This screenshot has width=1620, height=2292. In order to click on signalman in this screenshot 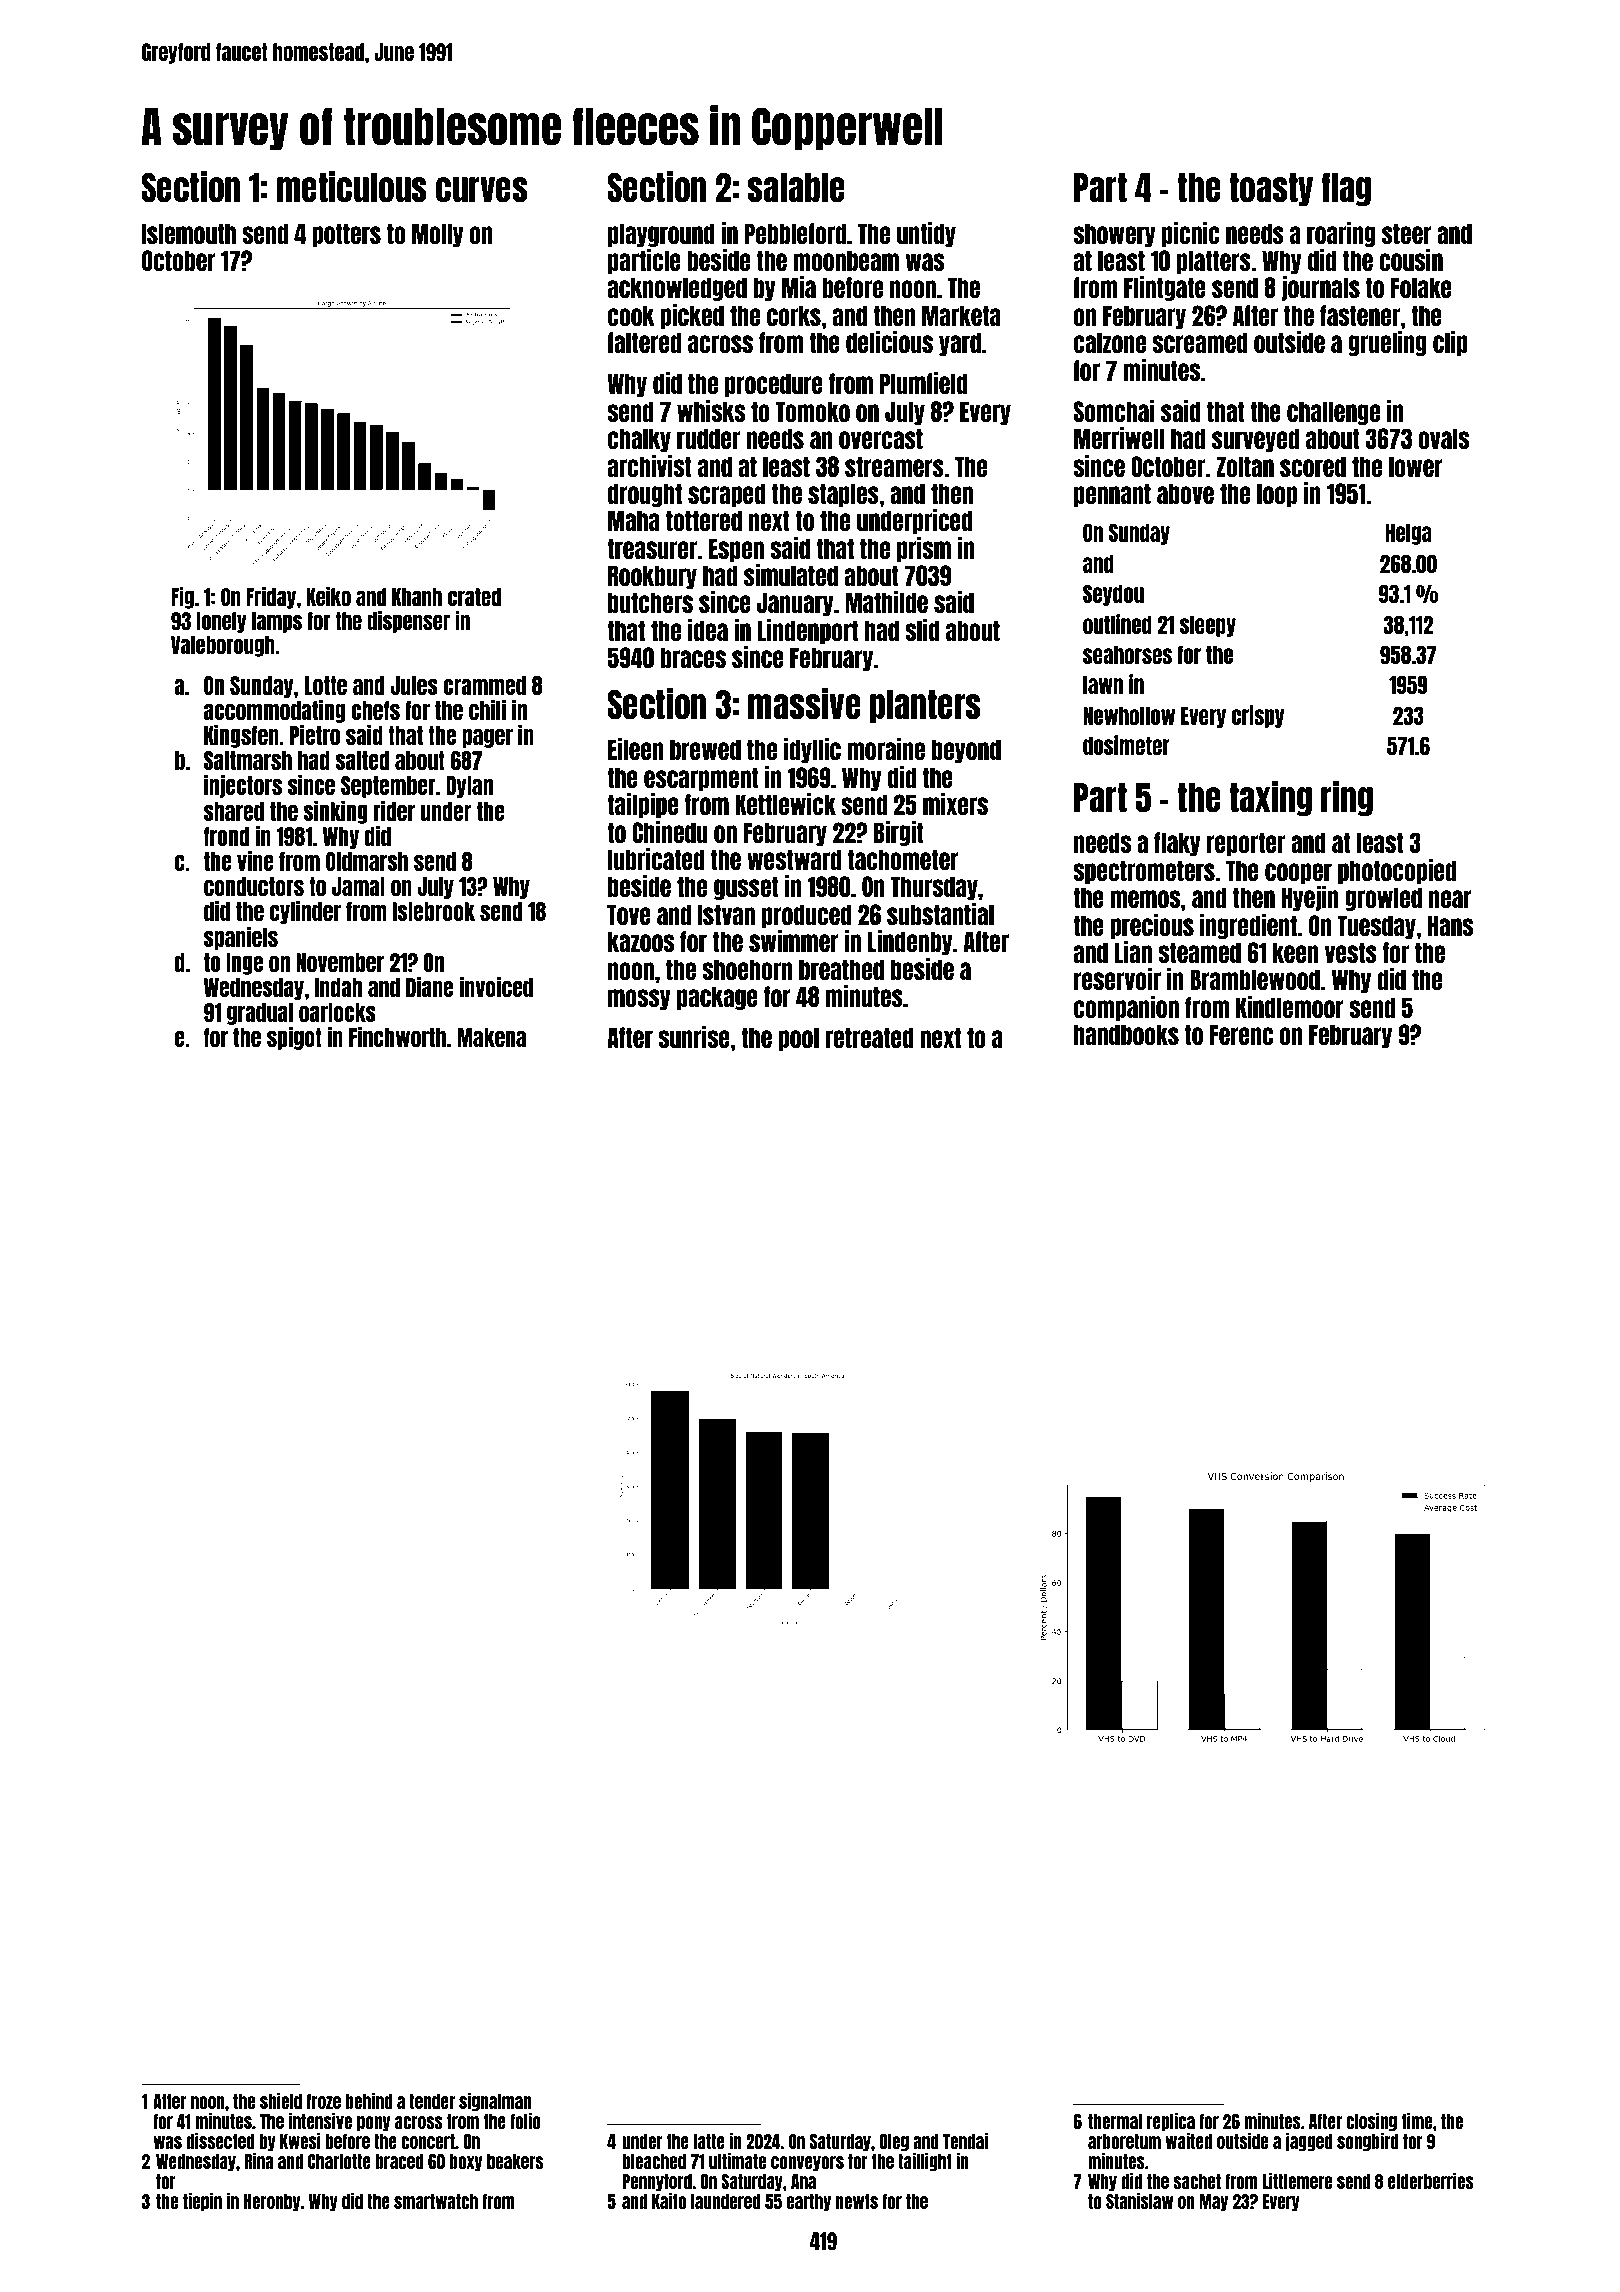, I will do `click(495, 2102)`.
